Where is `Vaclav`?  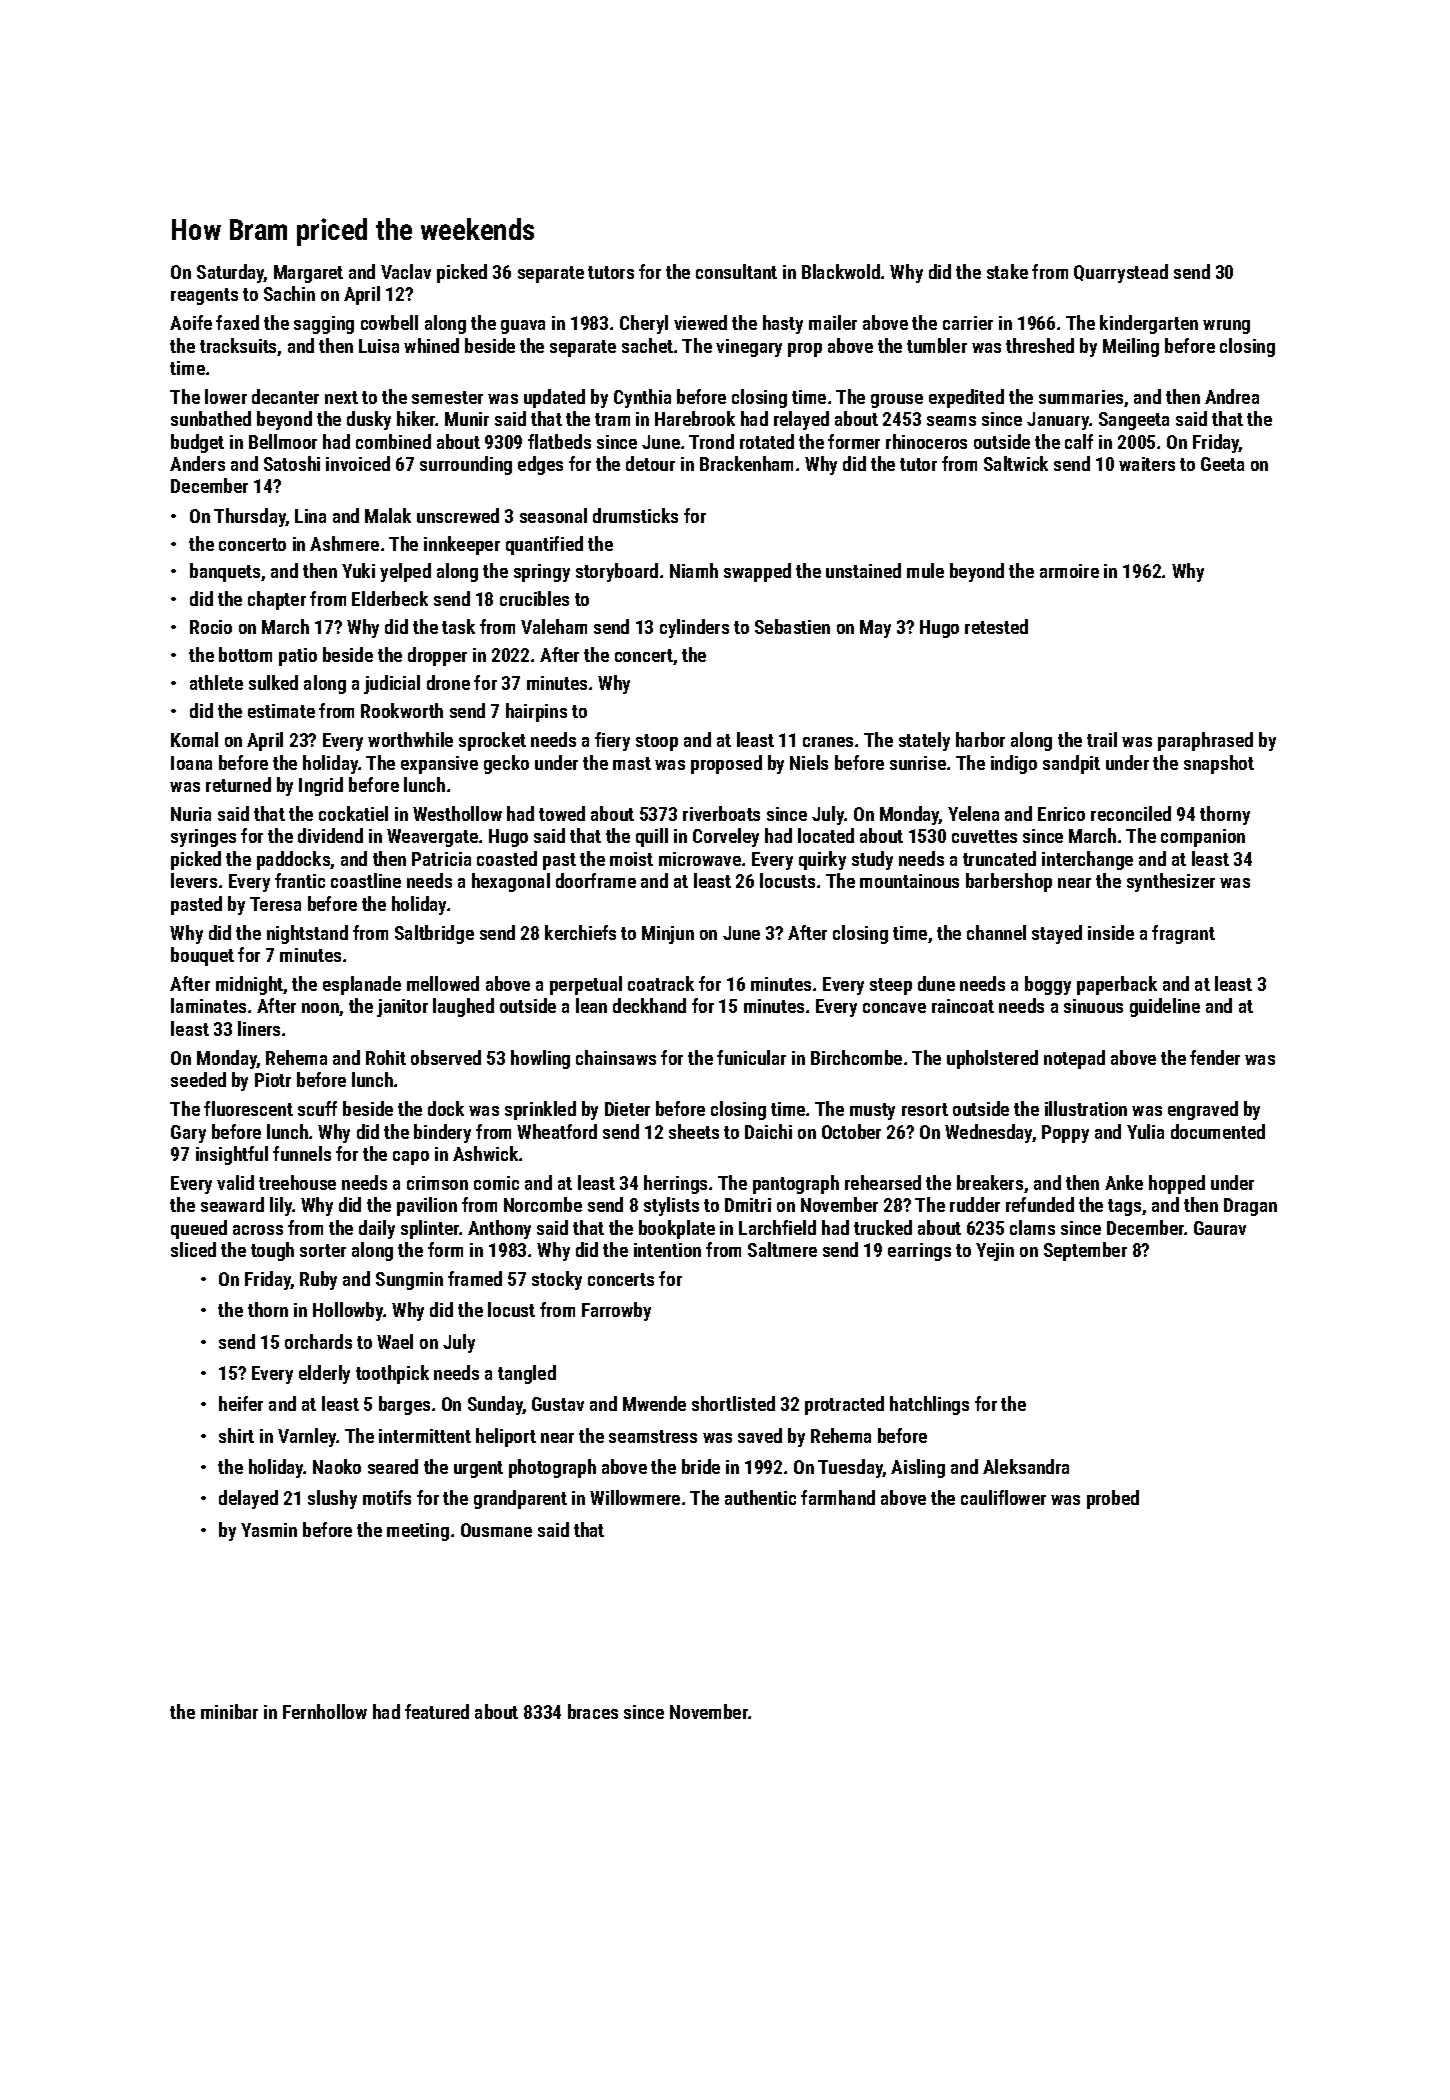 Vaclav is located at coordinates (406, 271).
